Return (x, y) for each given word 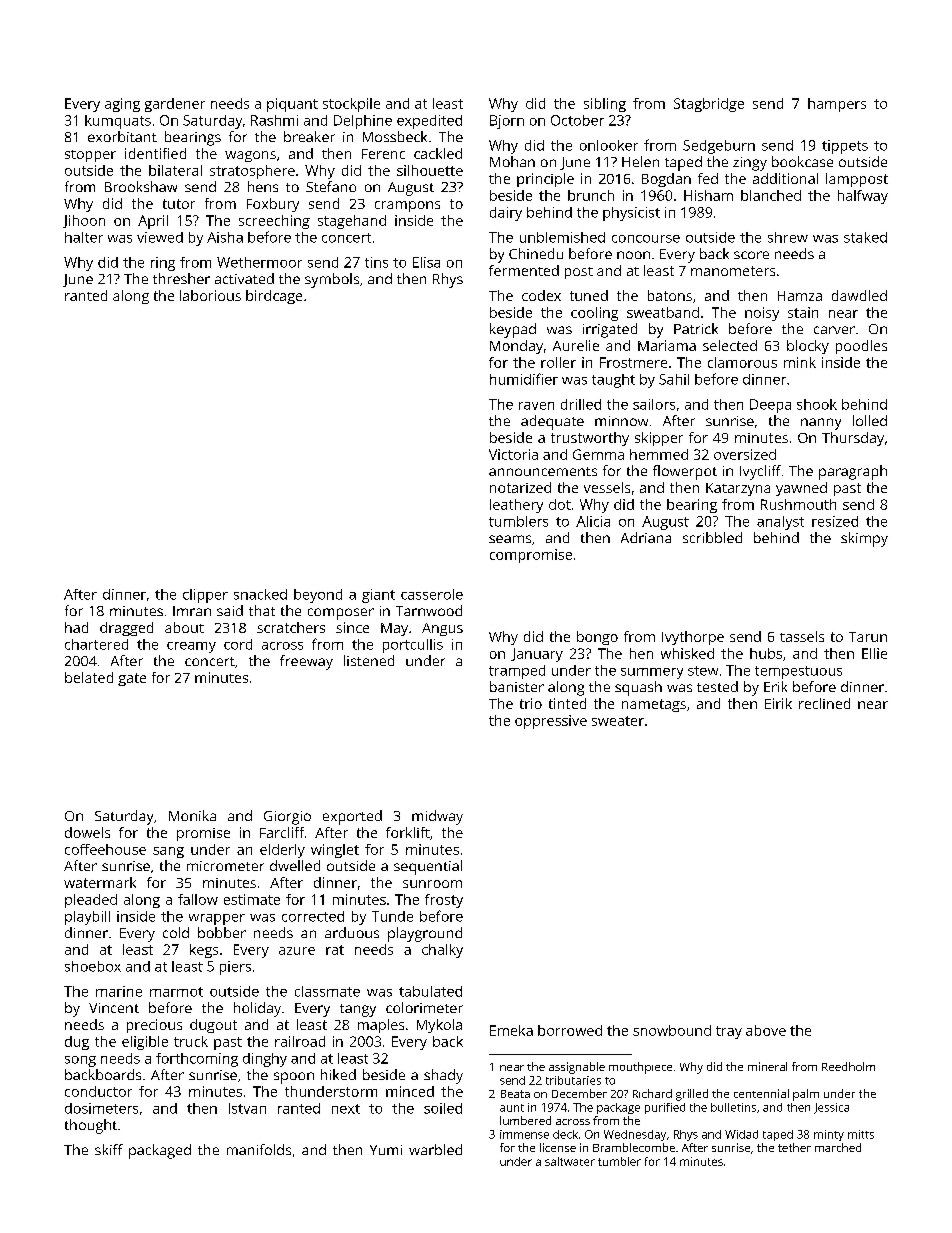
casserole (432, 594)
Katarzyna (738, 489)
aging (122, 105)
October (577, 120)
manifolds (259, 1149)
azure (297, 951)
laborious (210, 295)
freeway (306, 662)
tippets (845, 147)
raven (536, 406)
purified (665, 1108)
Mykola (439, 1026)
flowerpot (685, 472)
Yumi (386, 1150)
